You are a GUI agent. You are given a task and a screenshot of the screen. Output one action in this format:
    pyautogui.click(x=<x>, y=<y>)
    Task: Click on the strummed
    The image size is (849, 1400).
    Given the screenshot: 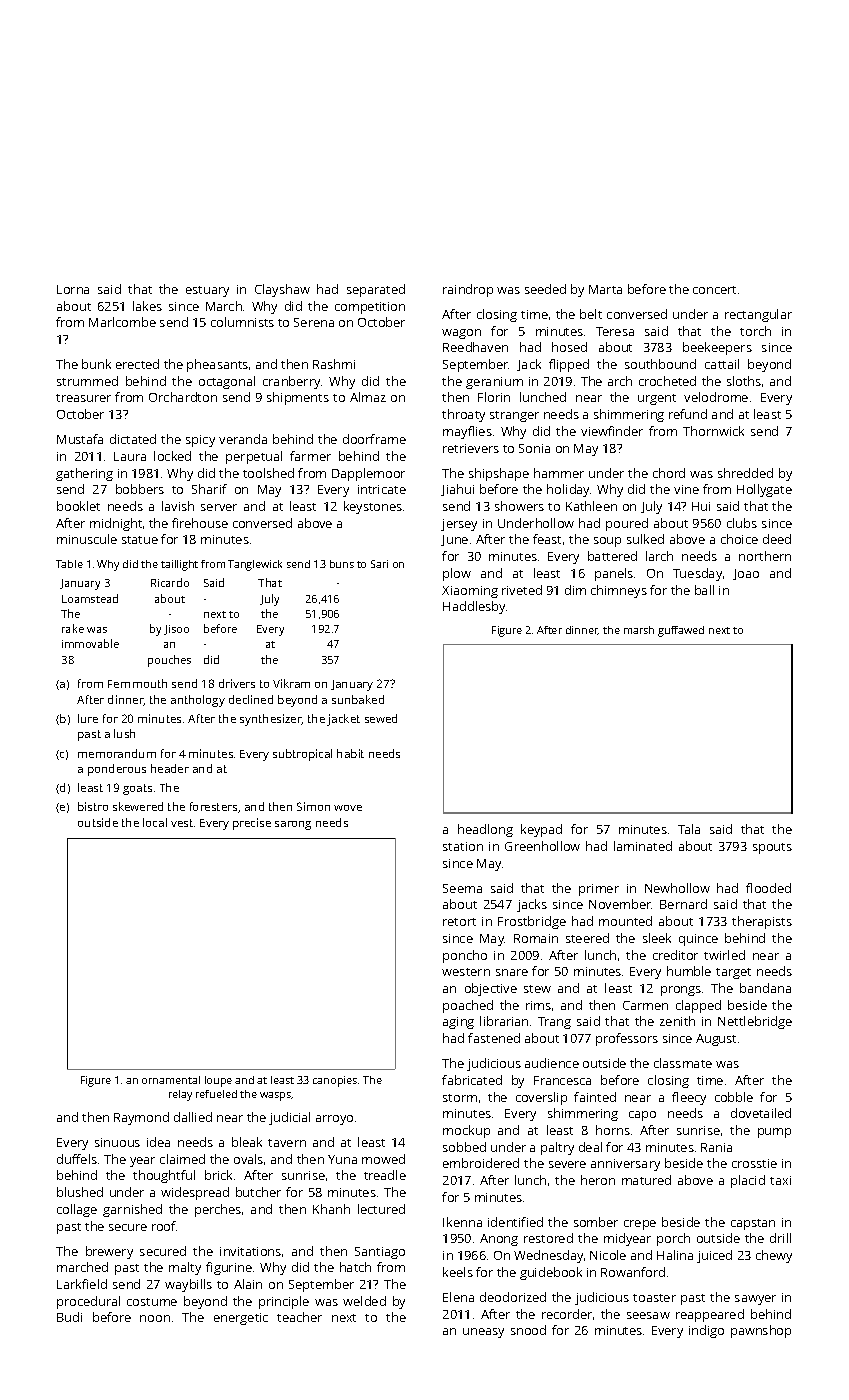 What is the action you would take?
    pyautogui.click(x=87, y=381)
